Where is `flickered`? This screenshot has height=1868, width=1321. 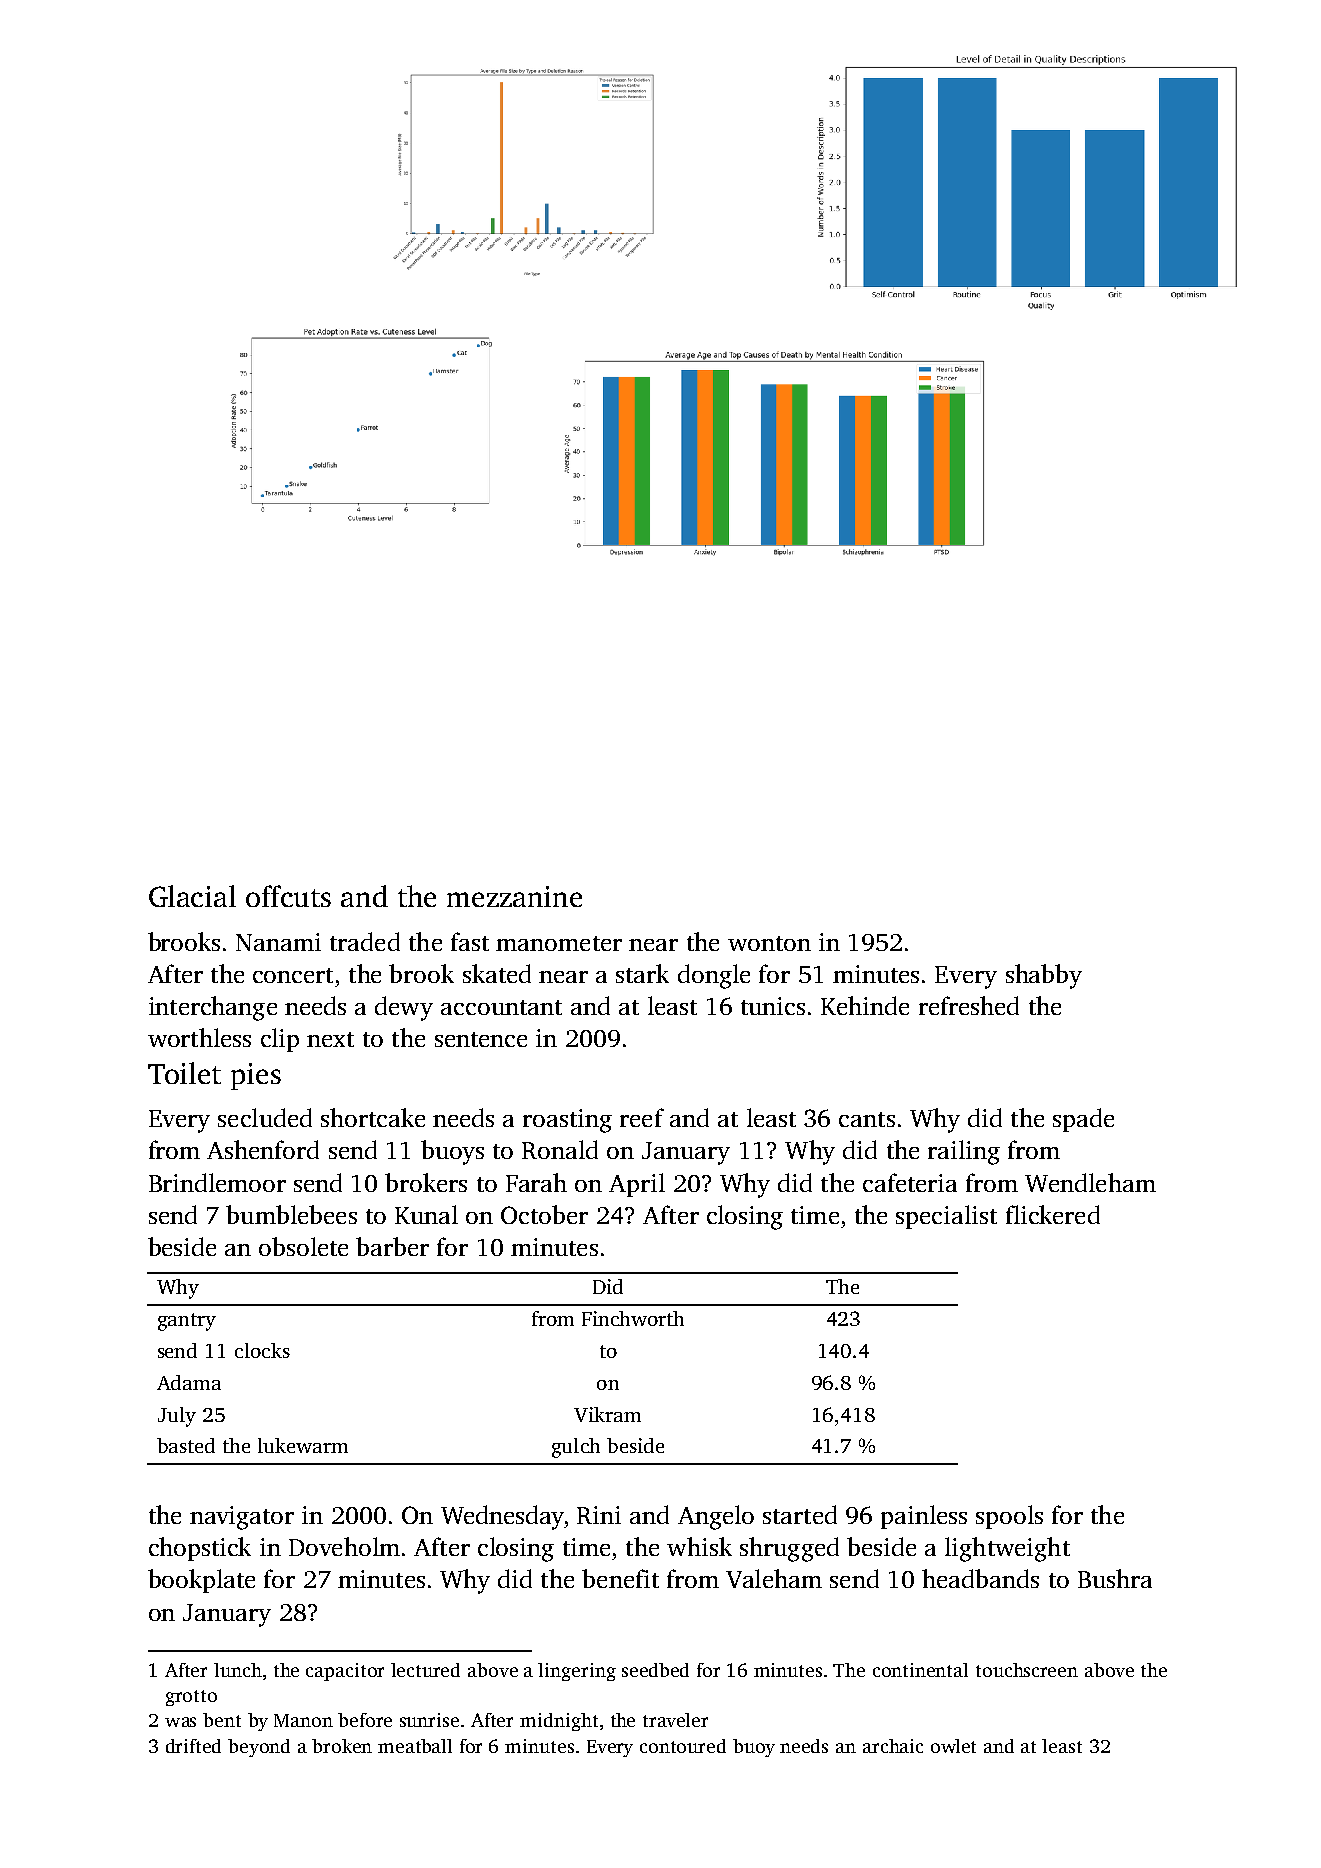
flickered is located at coordinates (1053, 1214).
